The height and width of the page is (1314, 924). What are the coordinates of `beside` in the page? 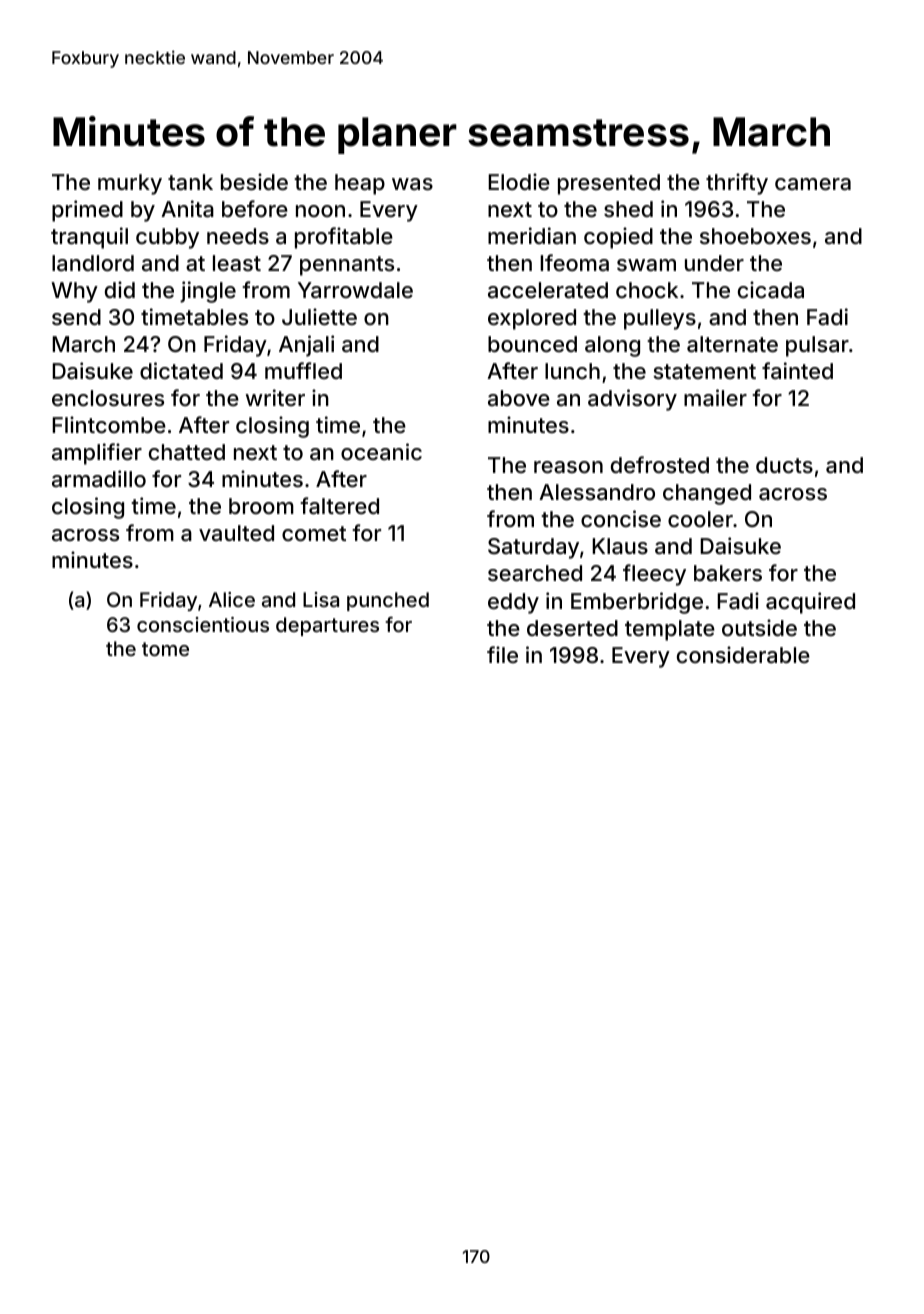 It's located at (254, 181).
